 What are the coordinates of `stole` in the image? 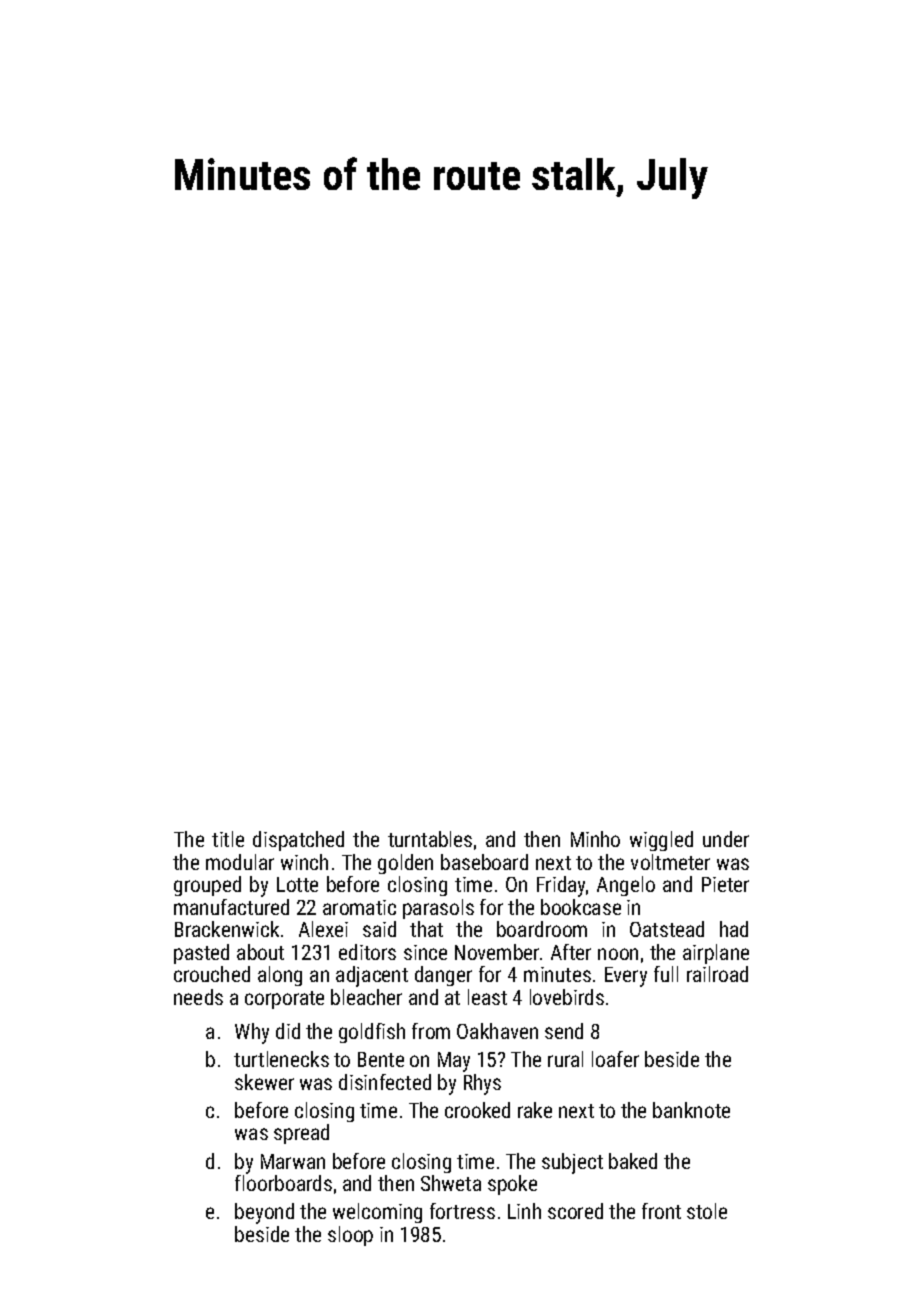 It's located at (707, 1211).
